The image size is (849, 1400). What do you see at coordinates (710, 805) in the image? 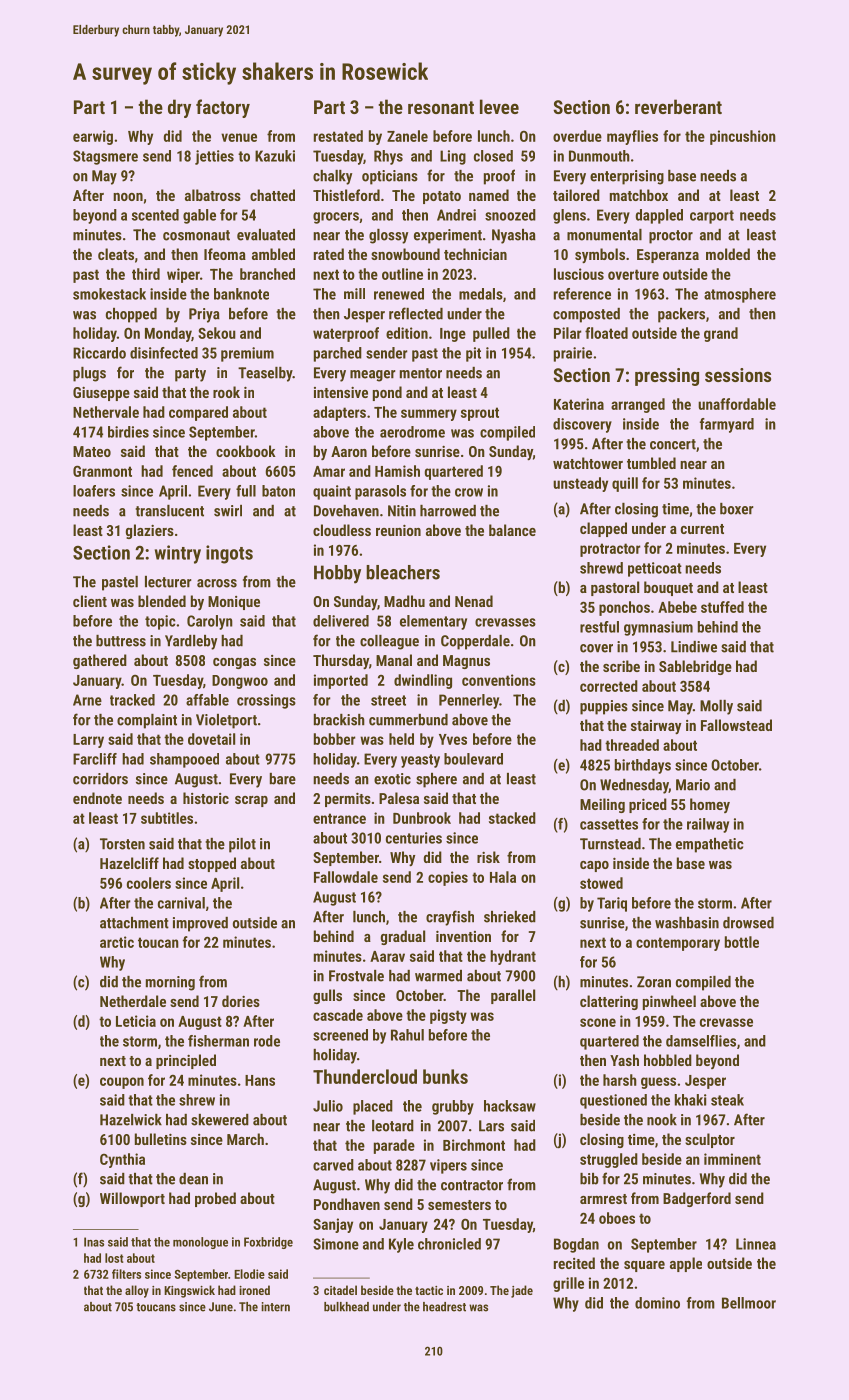
I see `homey` at bounding box center [710, 805].
